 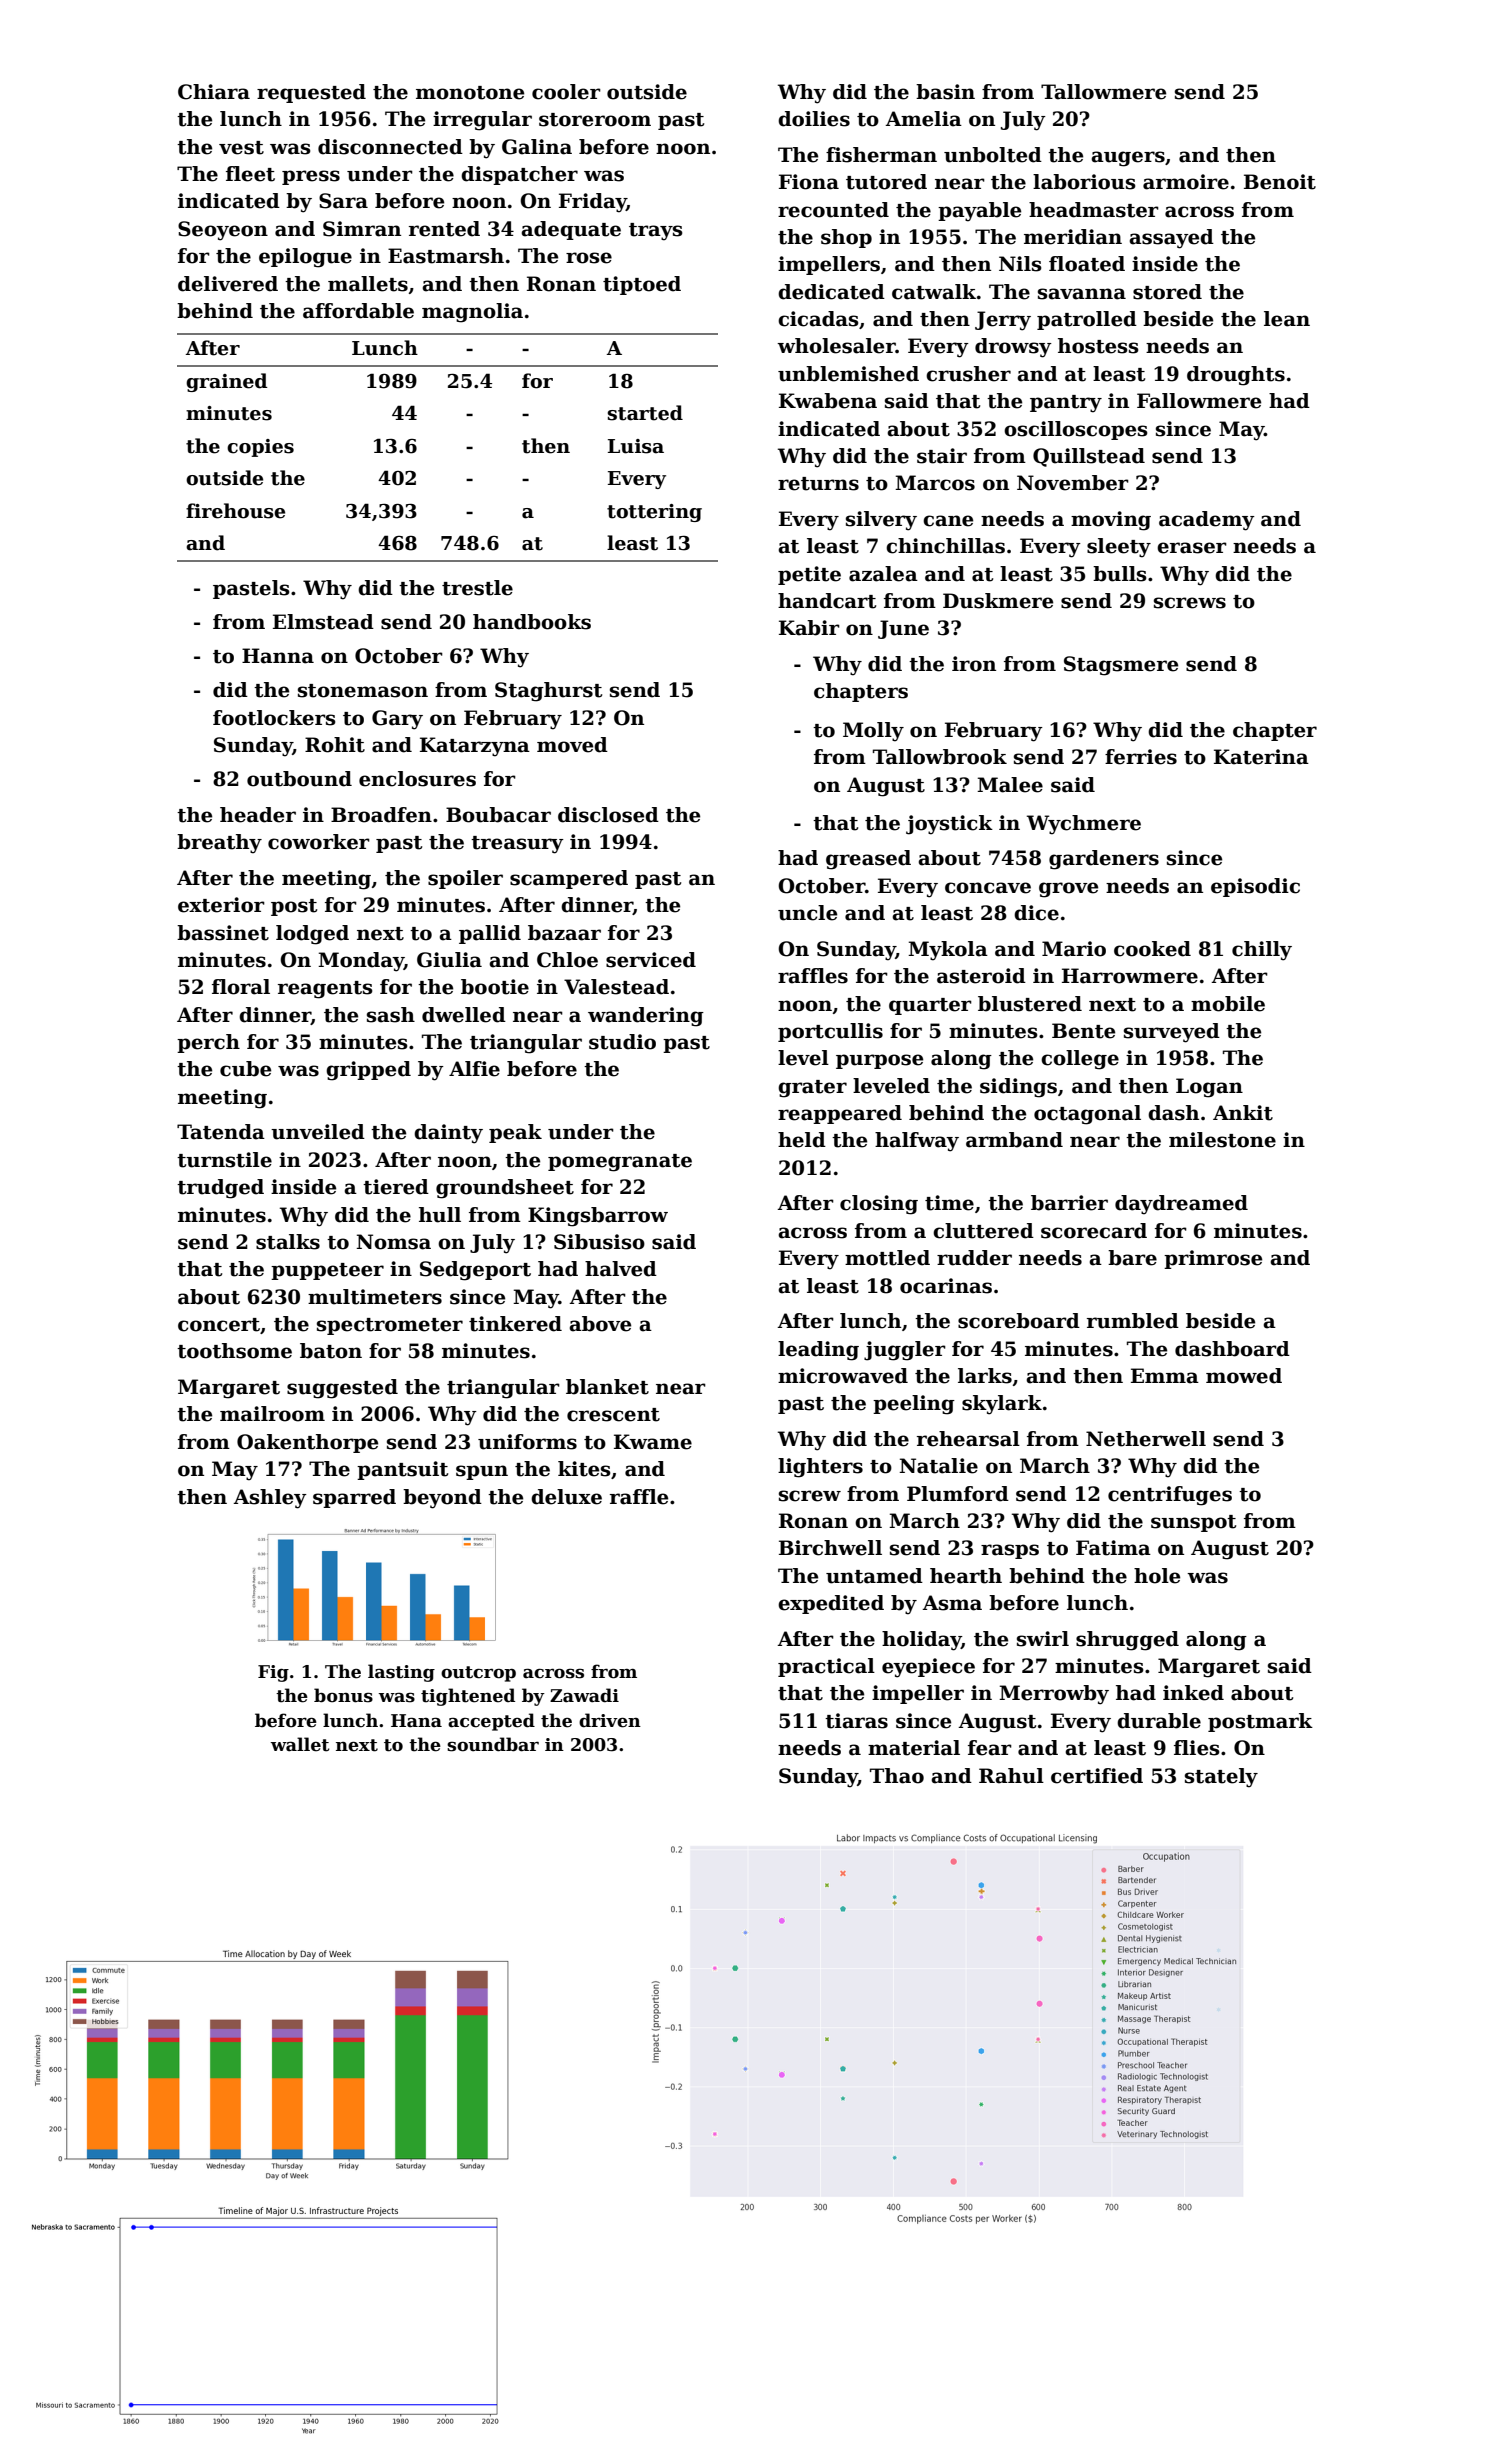 I want to click on wallet, so click(x=300, y=1744).
